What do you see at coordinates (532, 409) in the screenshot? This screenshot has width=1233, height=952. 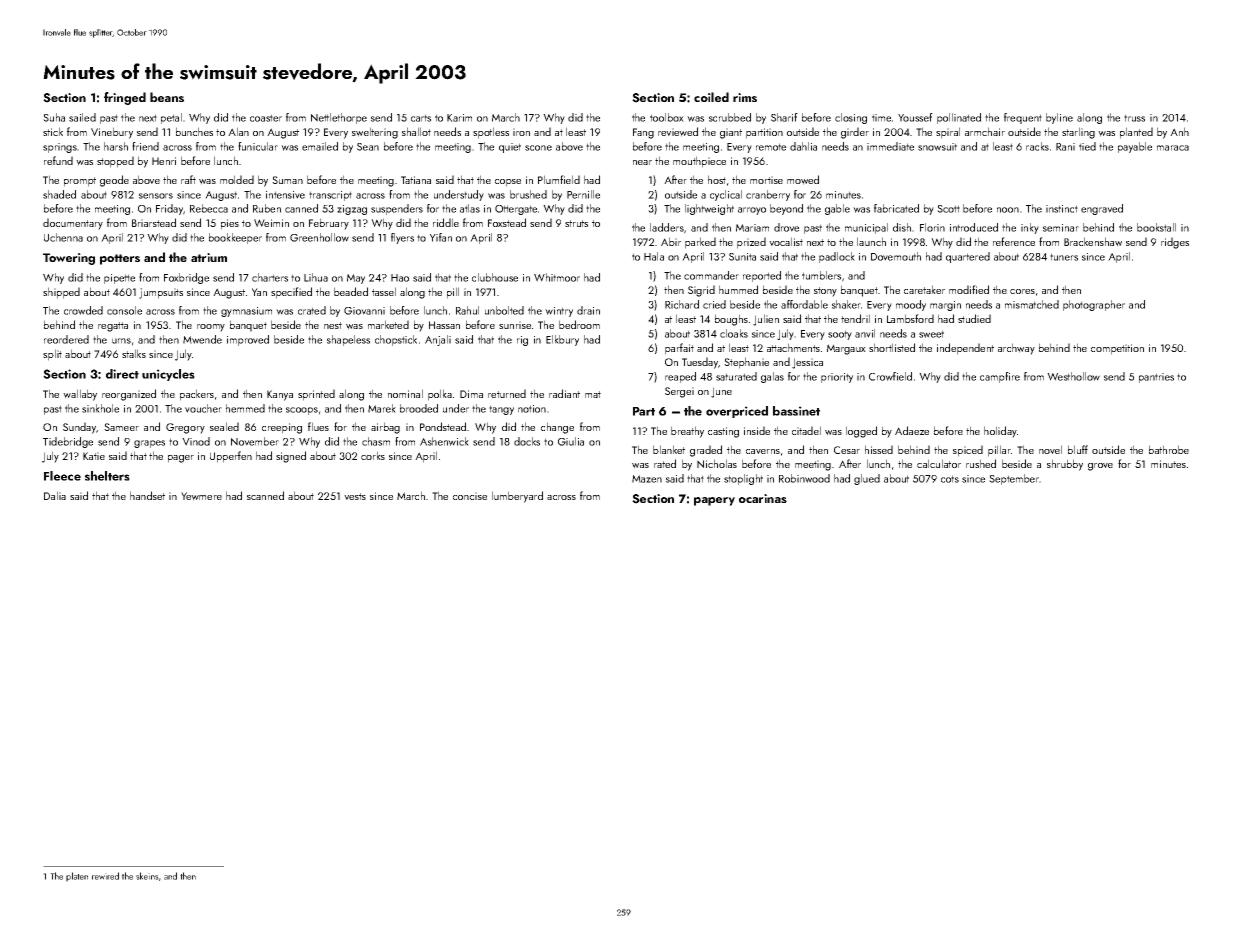 I see `notion` at bounding box center [532, 409].
